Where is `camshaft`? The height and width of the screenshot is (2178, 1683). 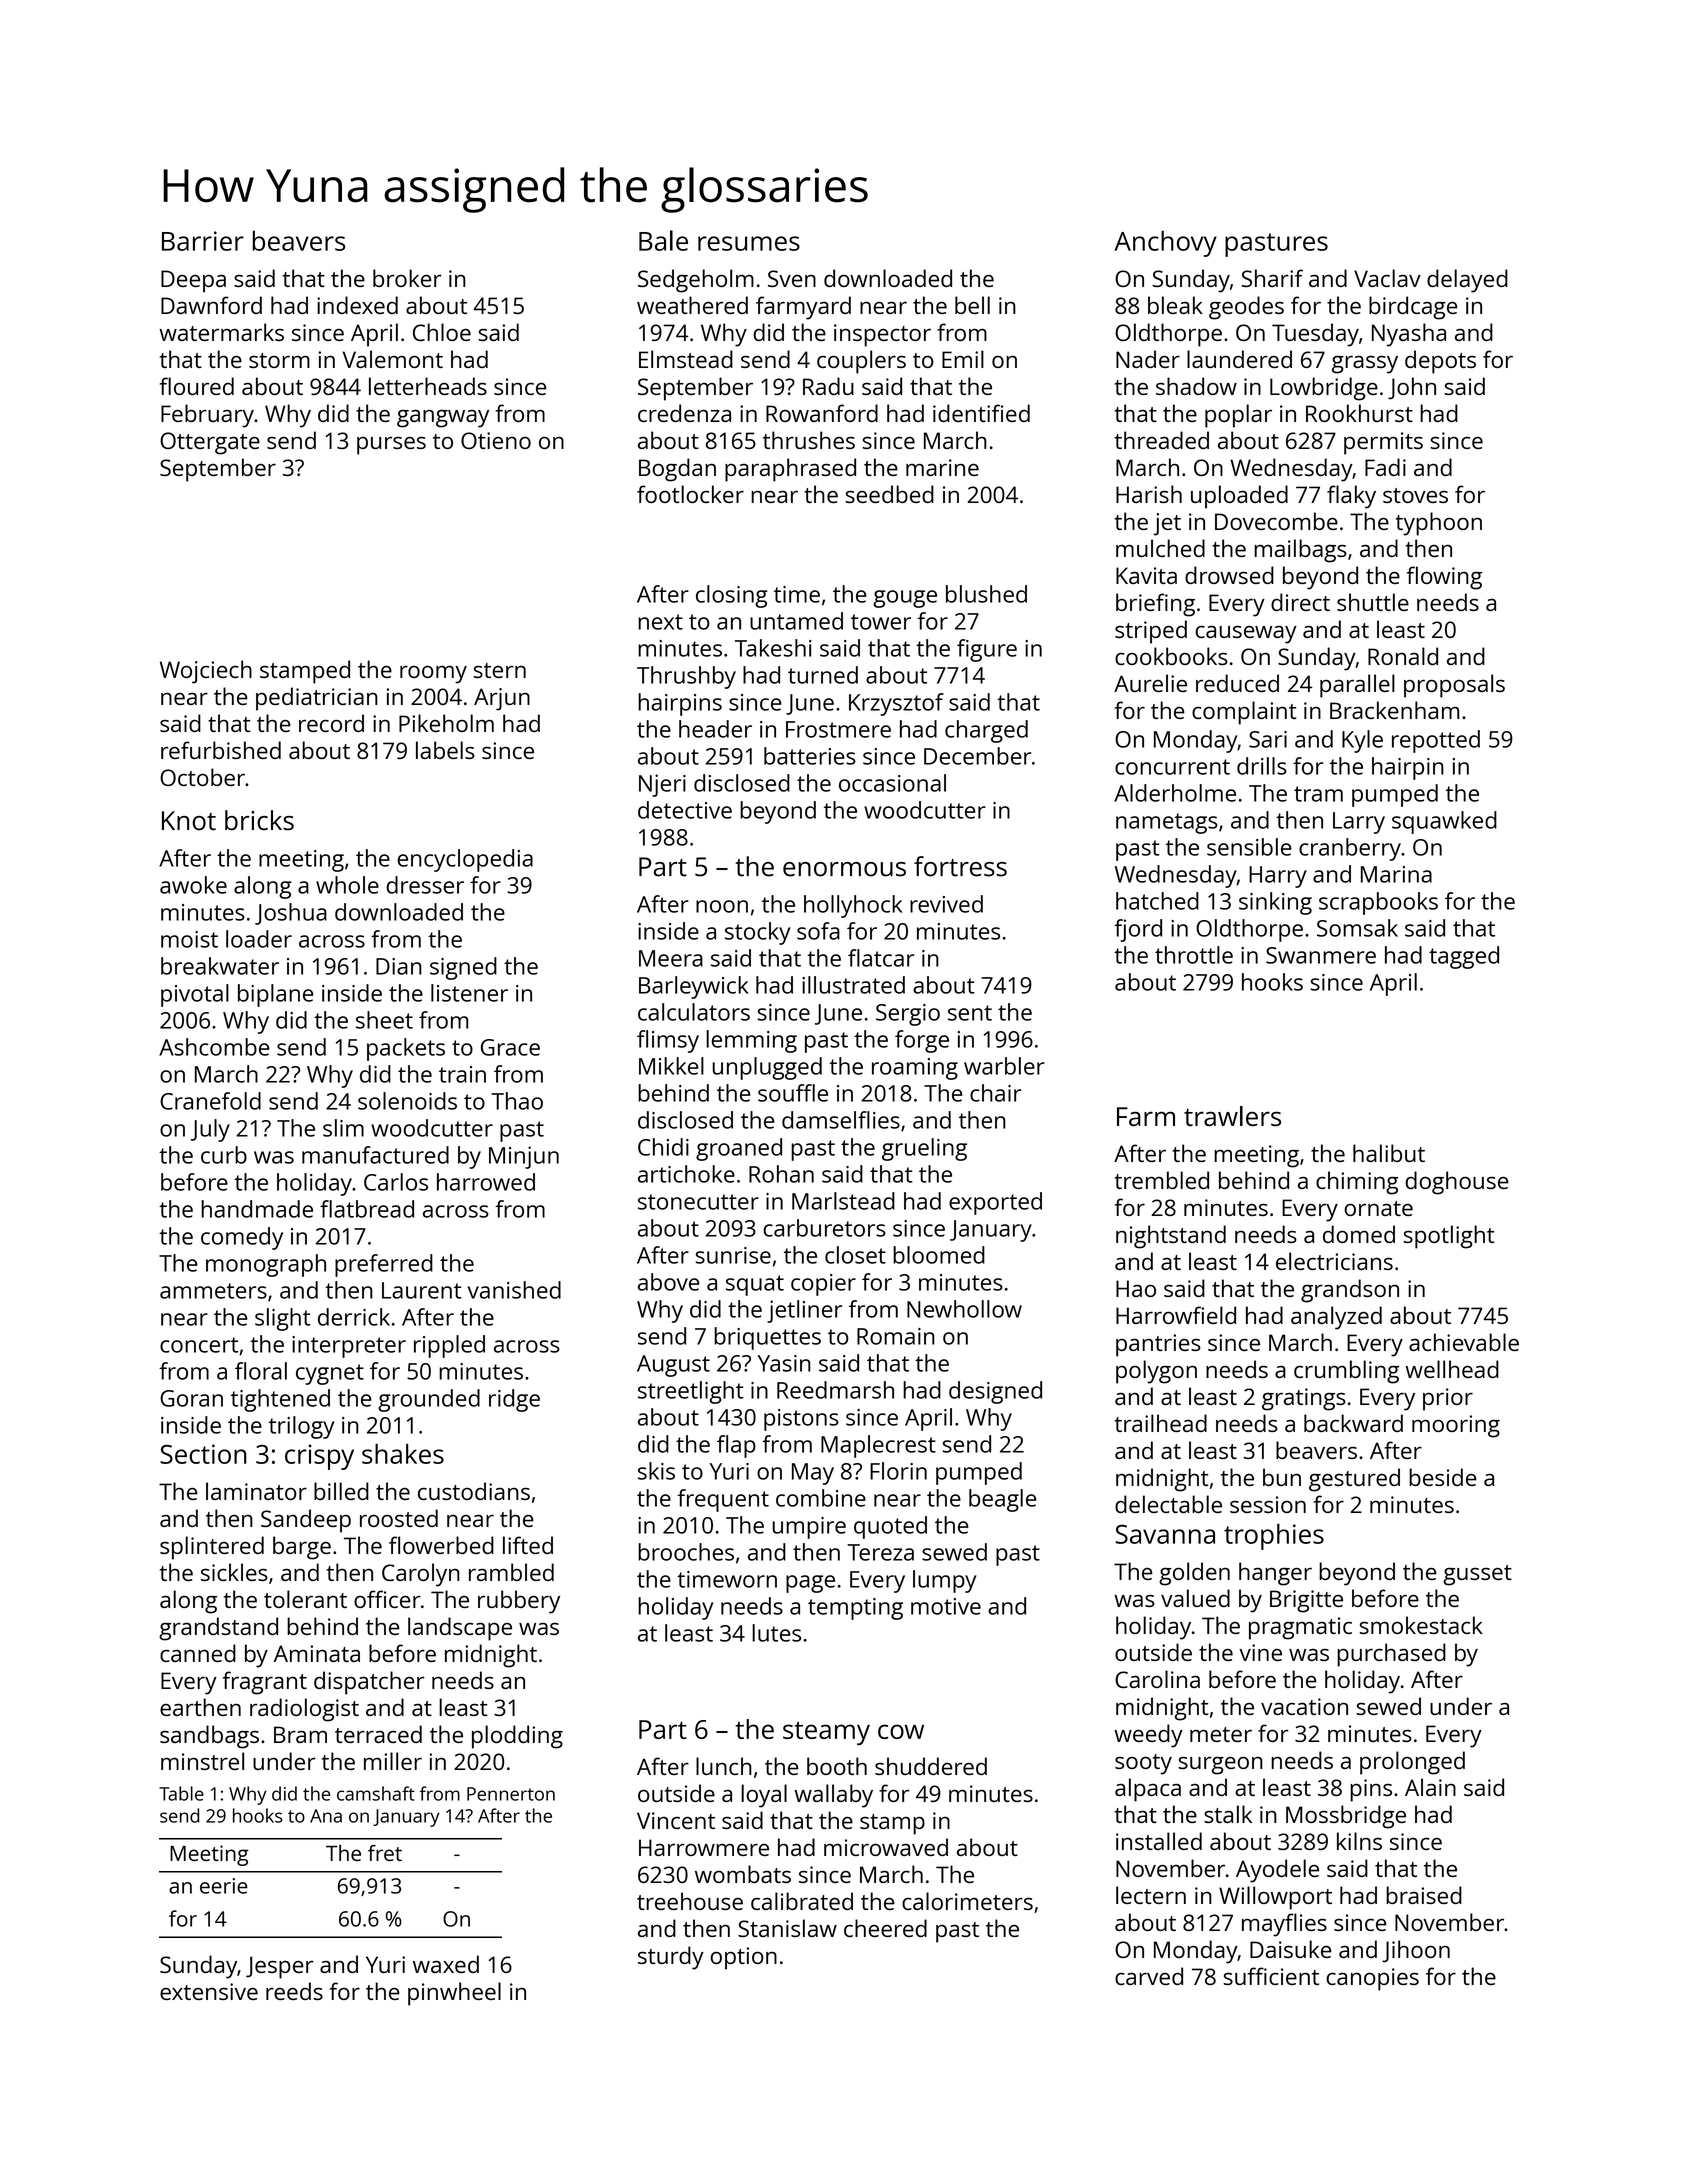 camshaft is located at coordinates (376, 1793).
